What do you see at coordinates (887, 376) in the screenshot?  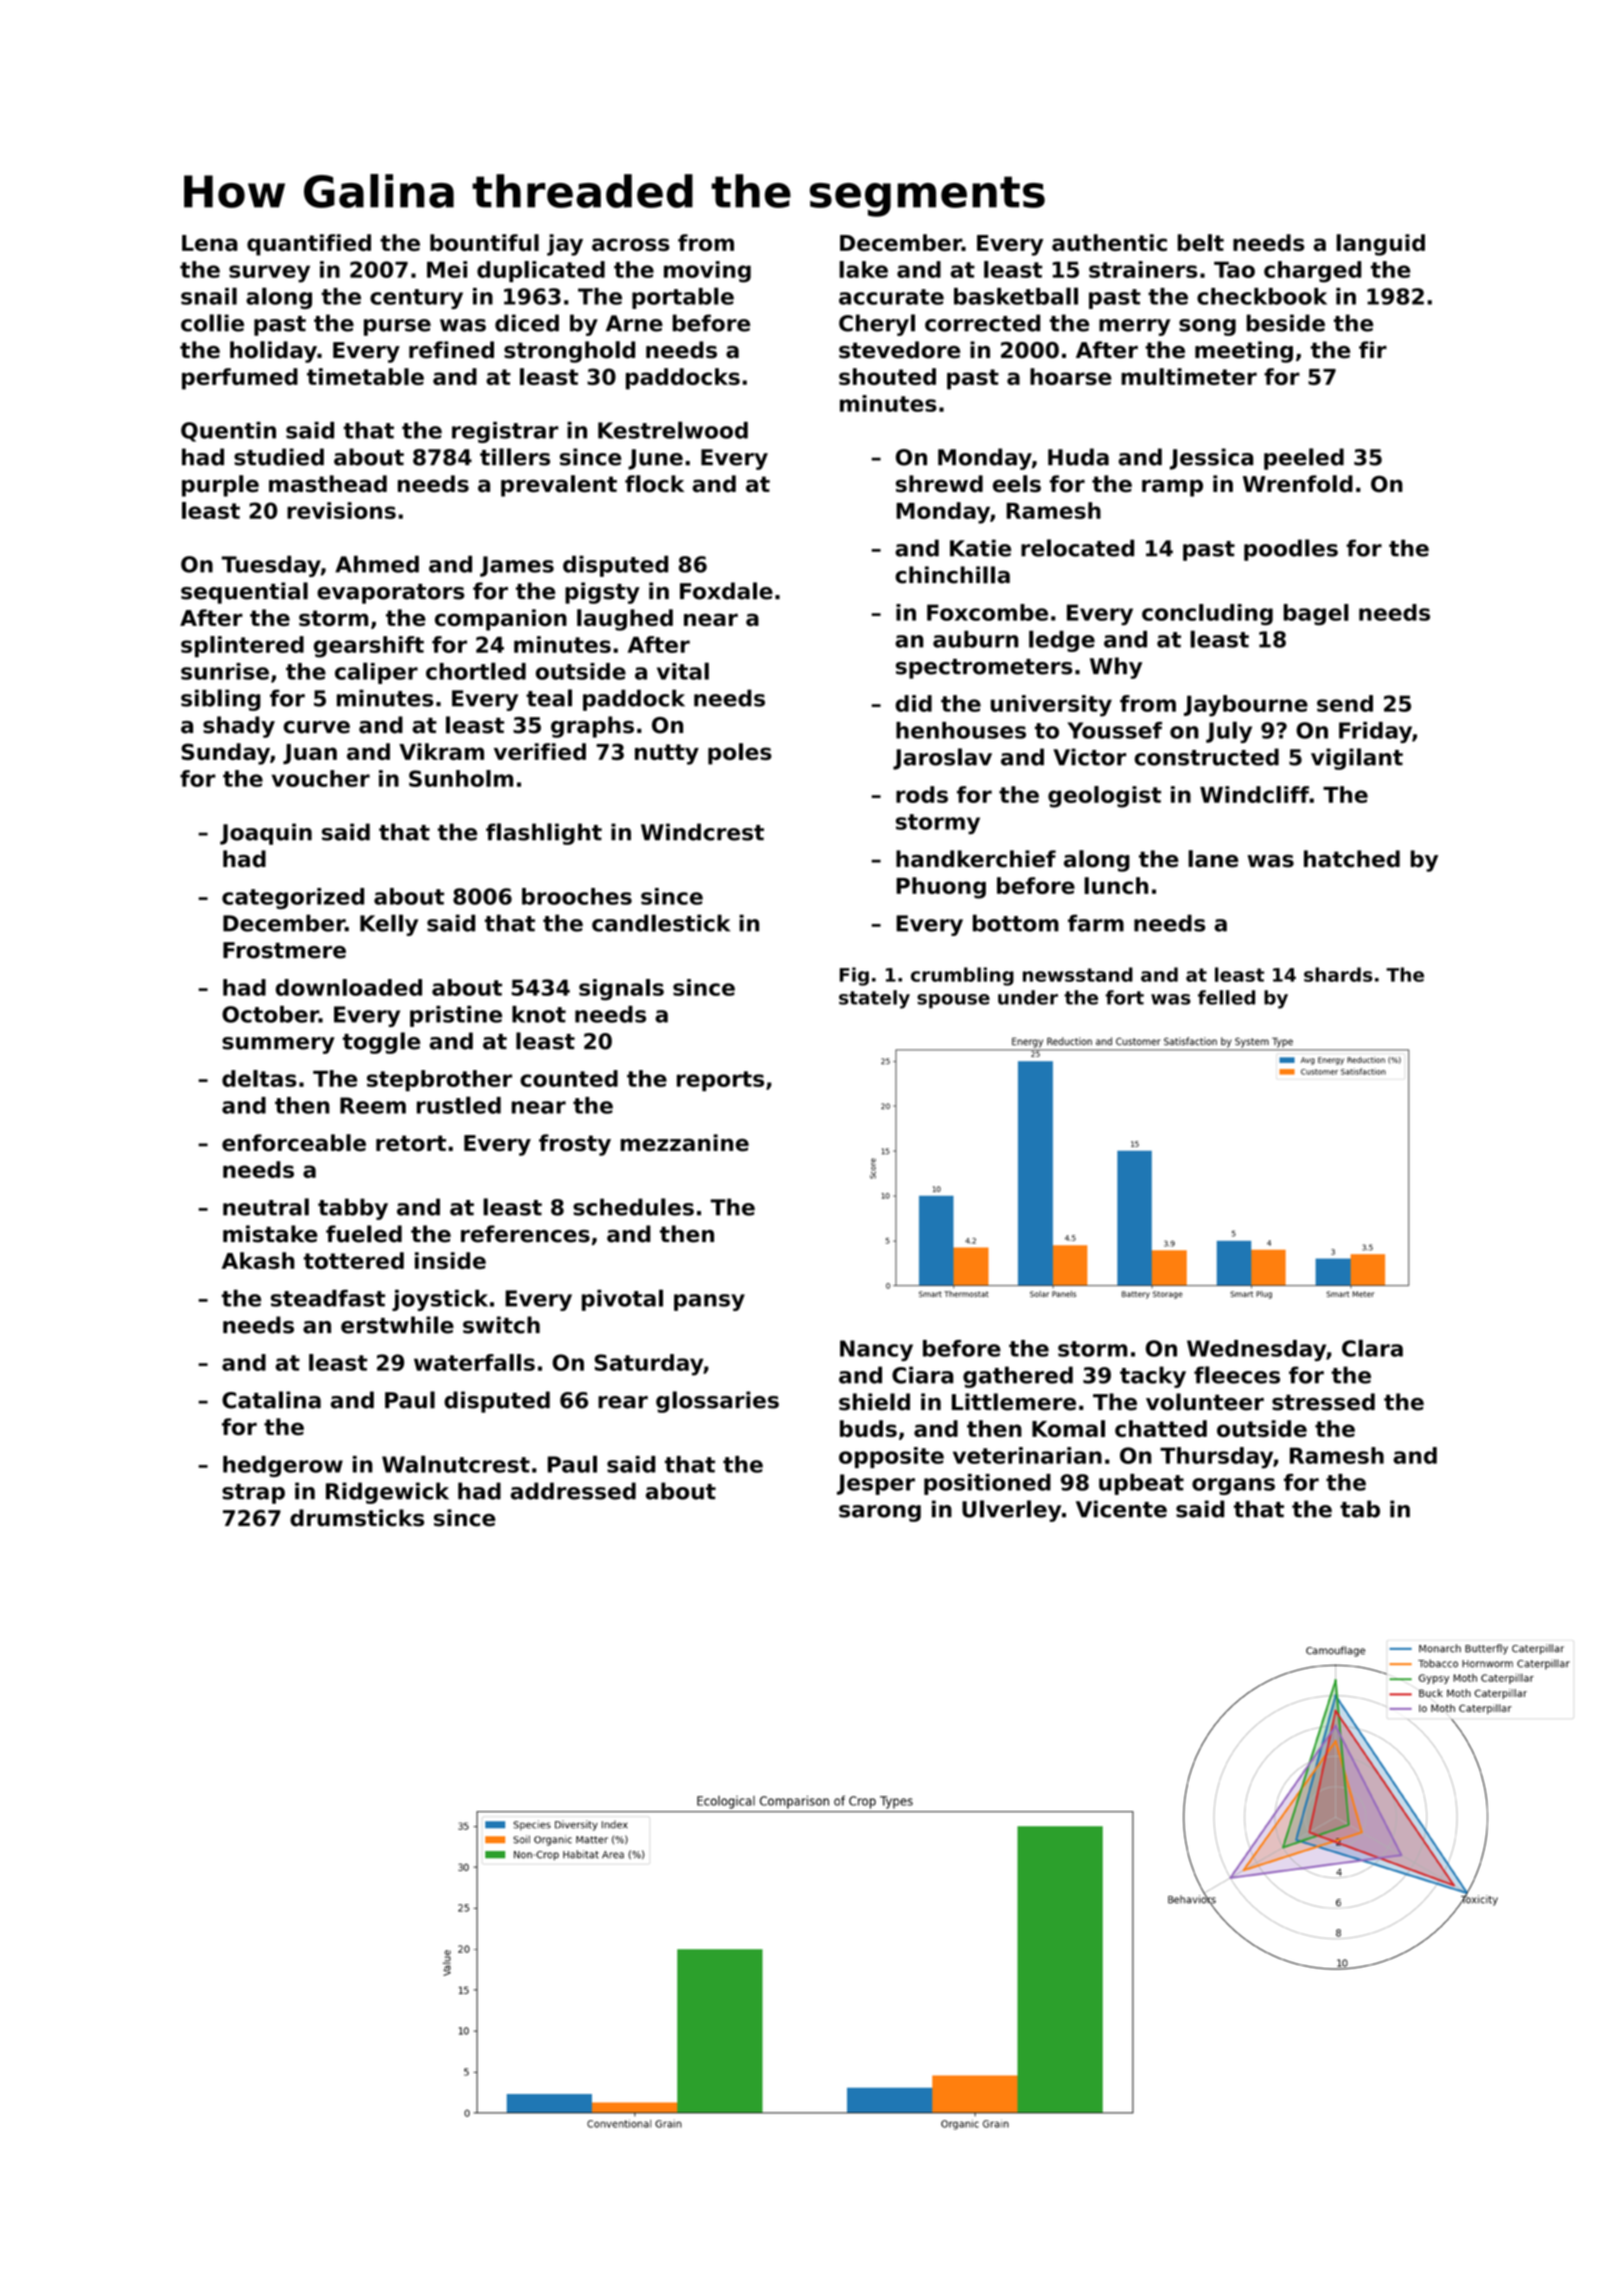 I see `shouted` at bounding box center [887, 376].
